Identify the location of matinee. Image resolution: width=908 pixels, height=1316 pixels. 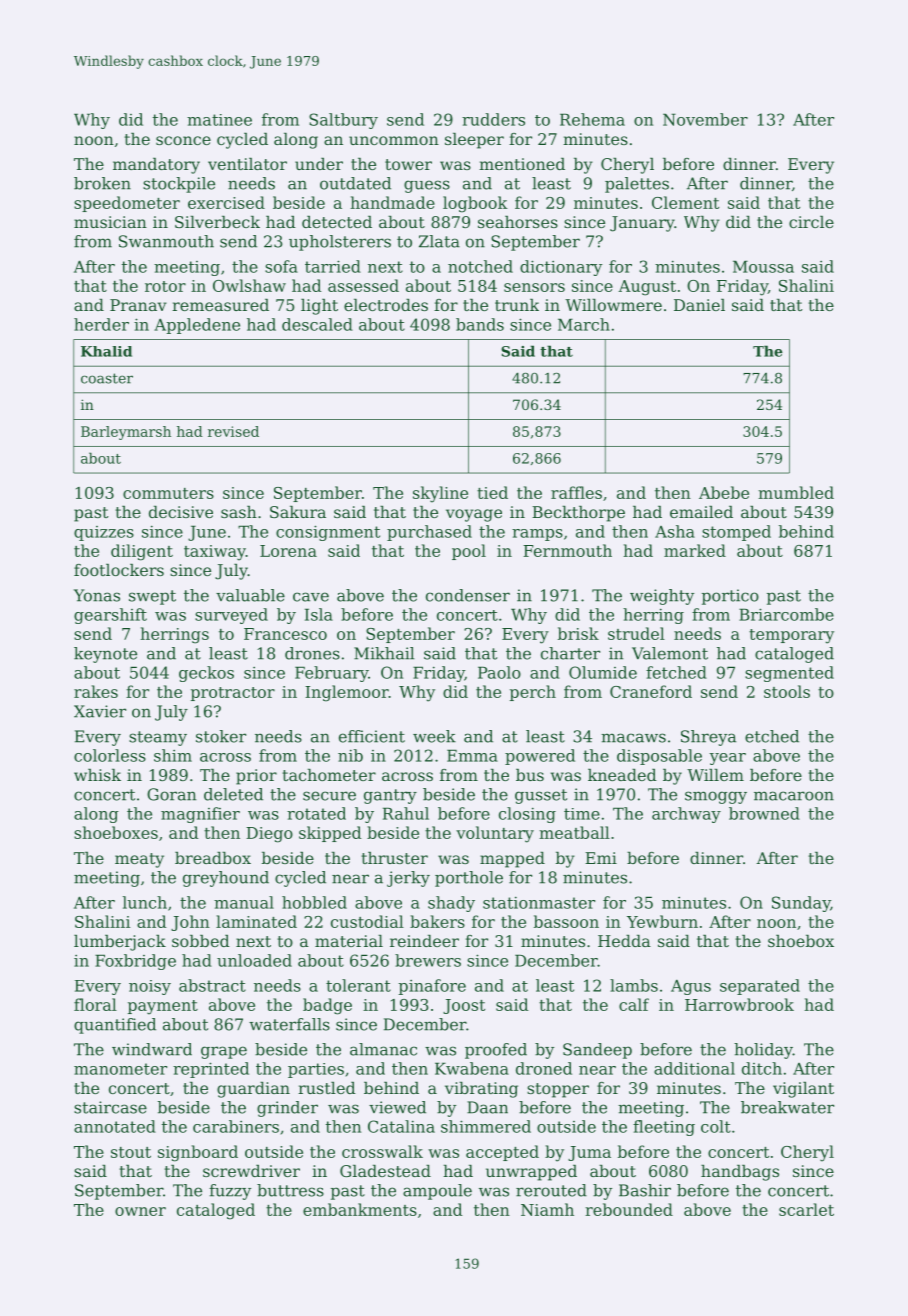
(219, 120).
